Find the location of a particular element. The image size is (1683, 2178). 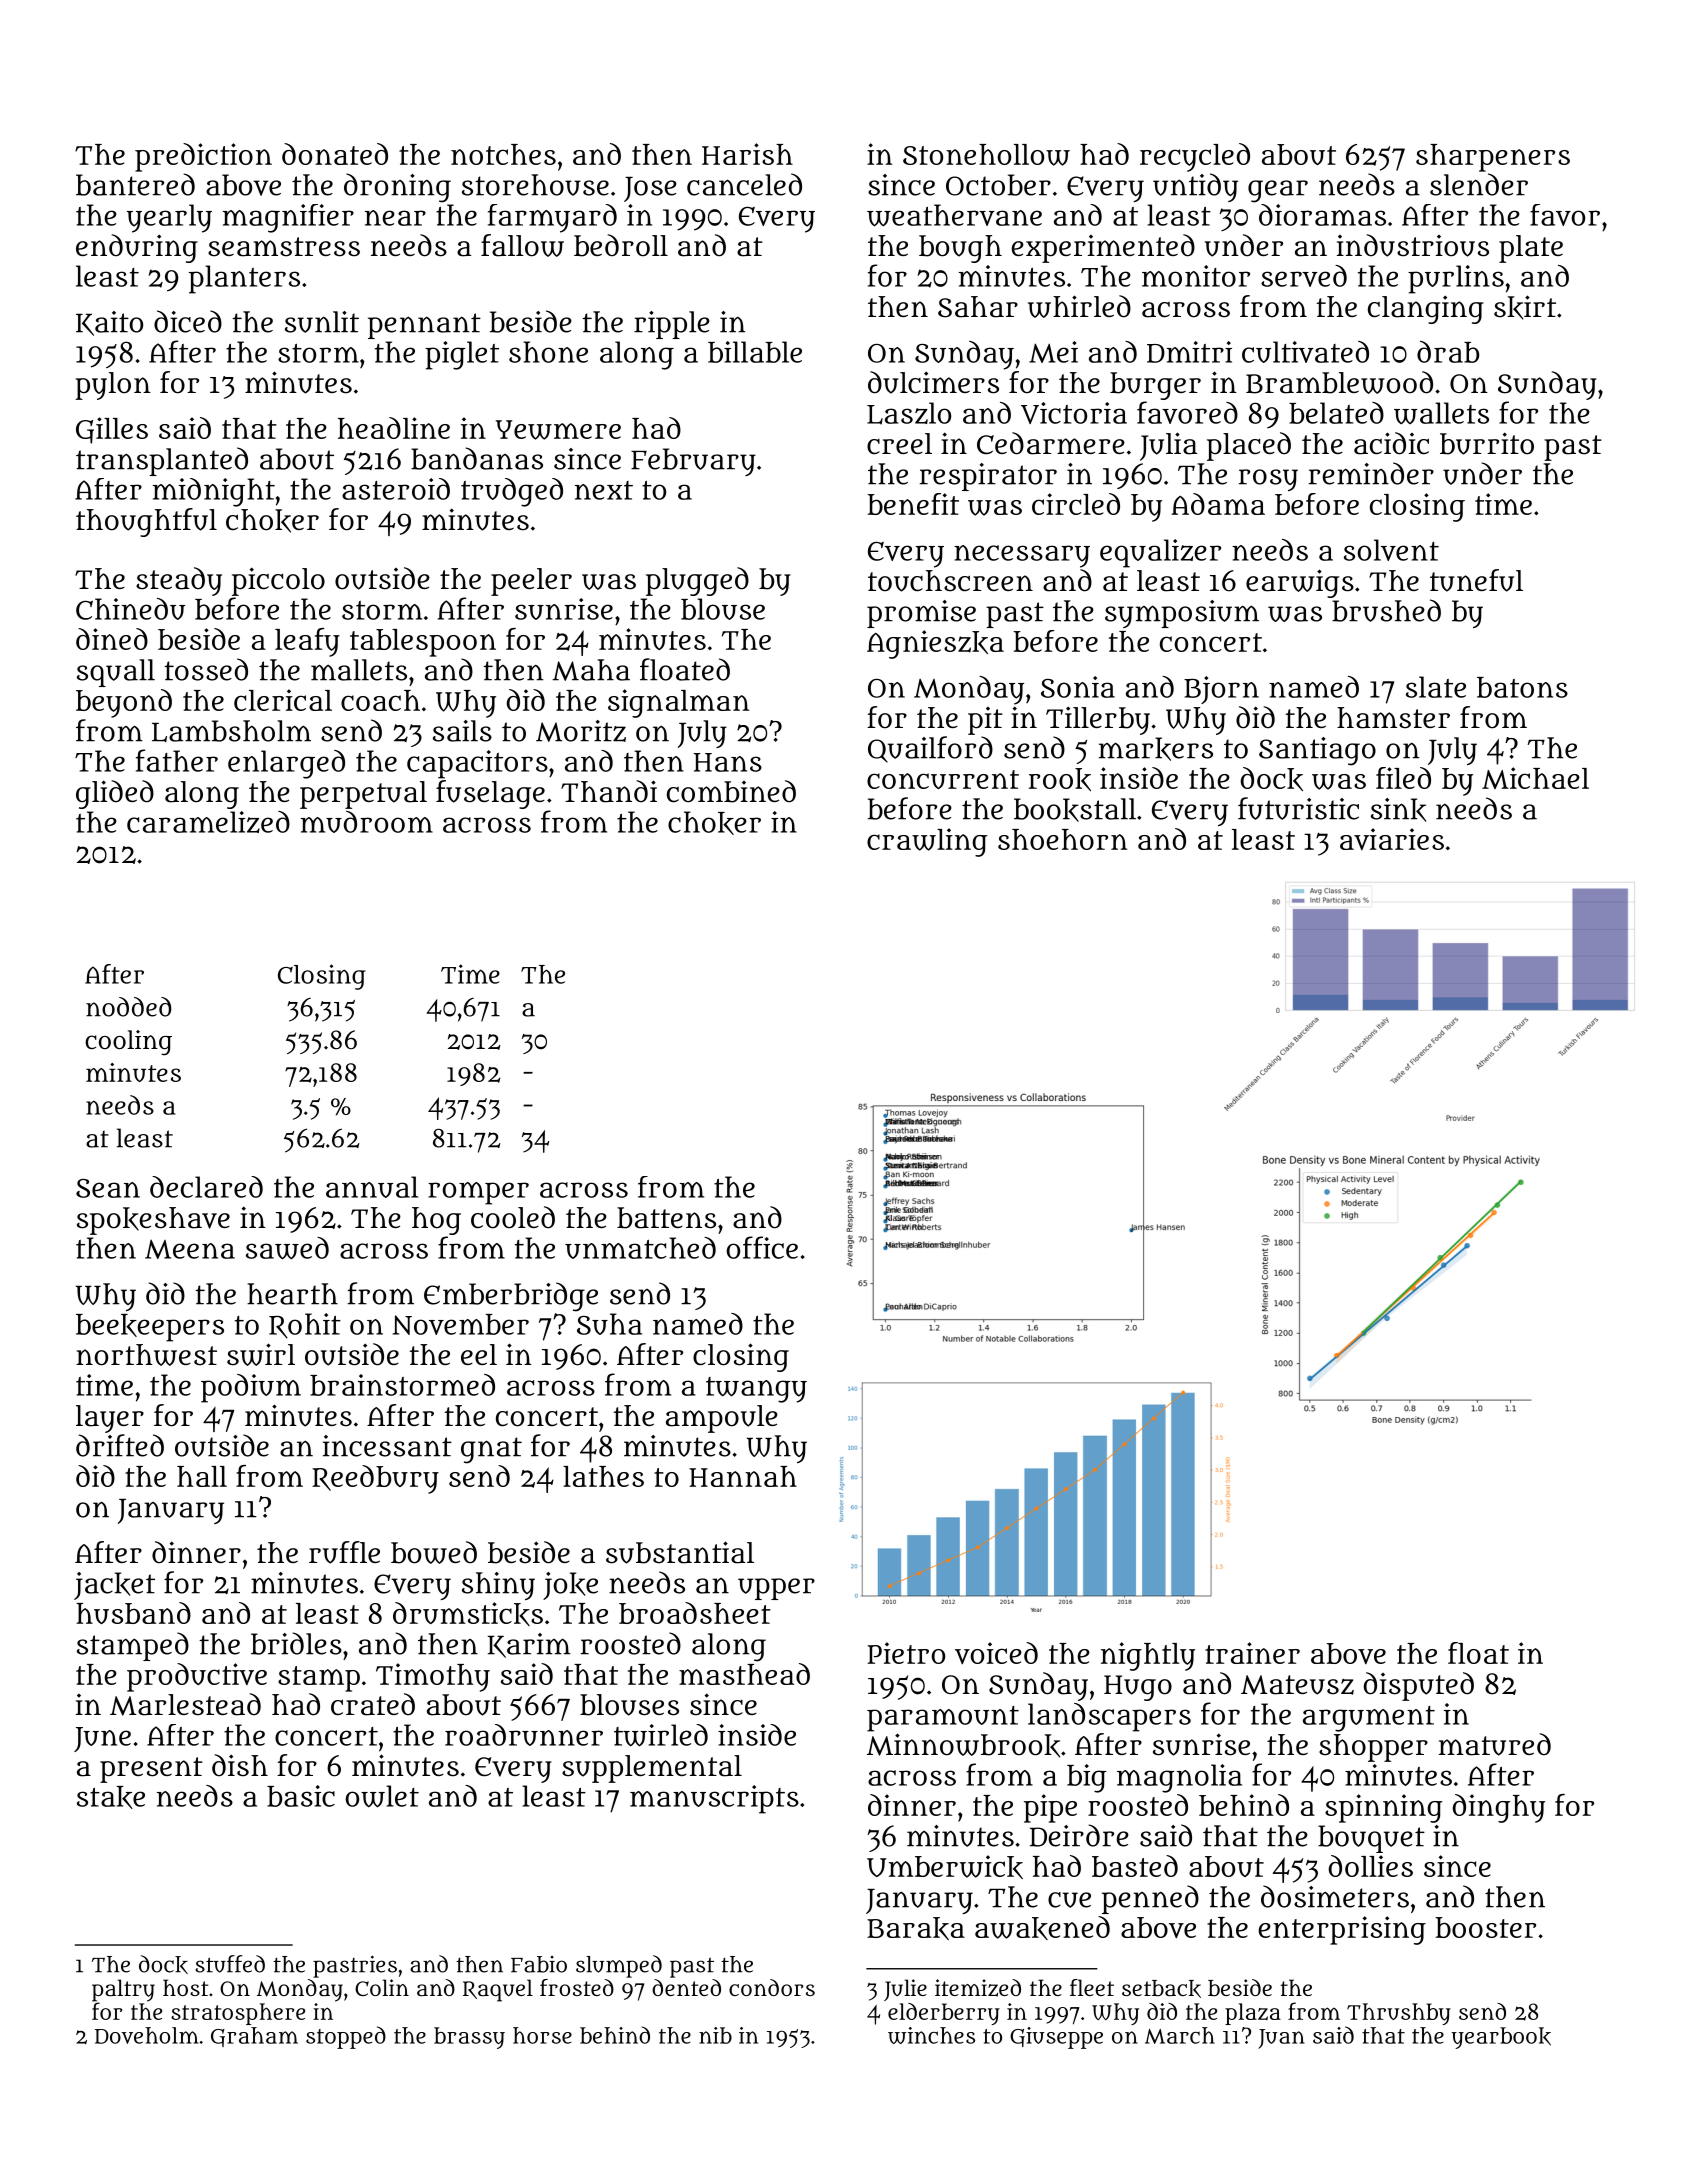

office is located at coordinates (762, 1247).
